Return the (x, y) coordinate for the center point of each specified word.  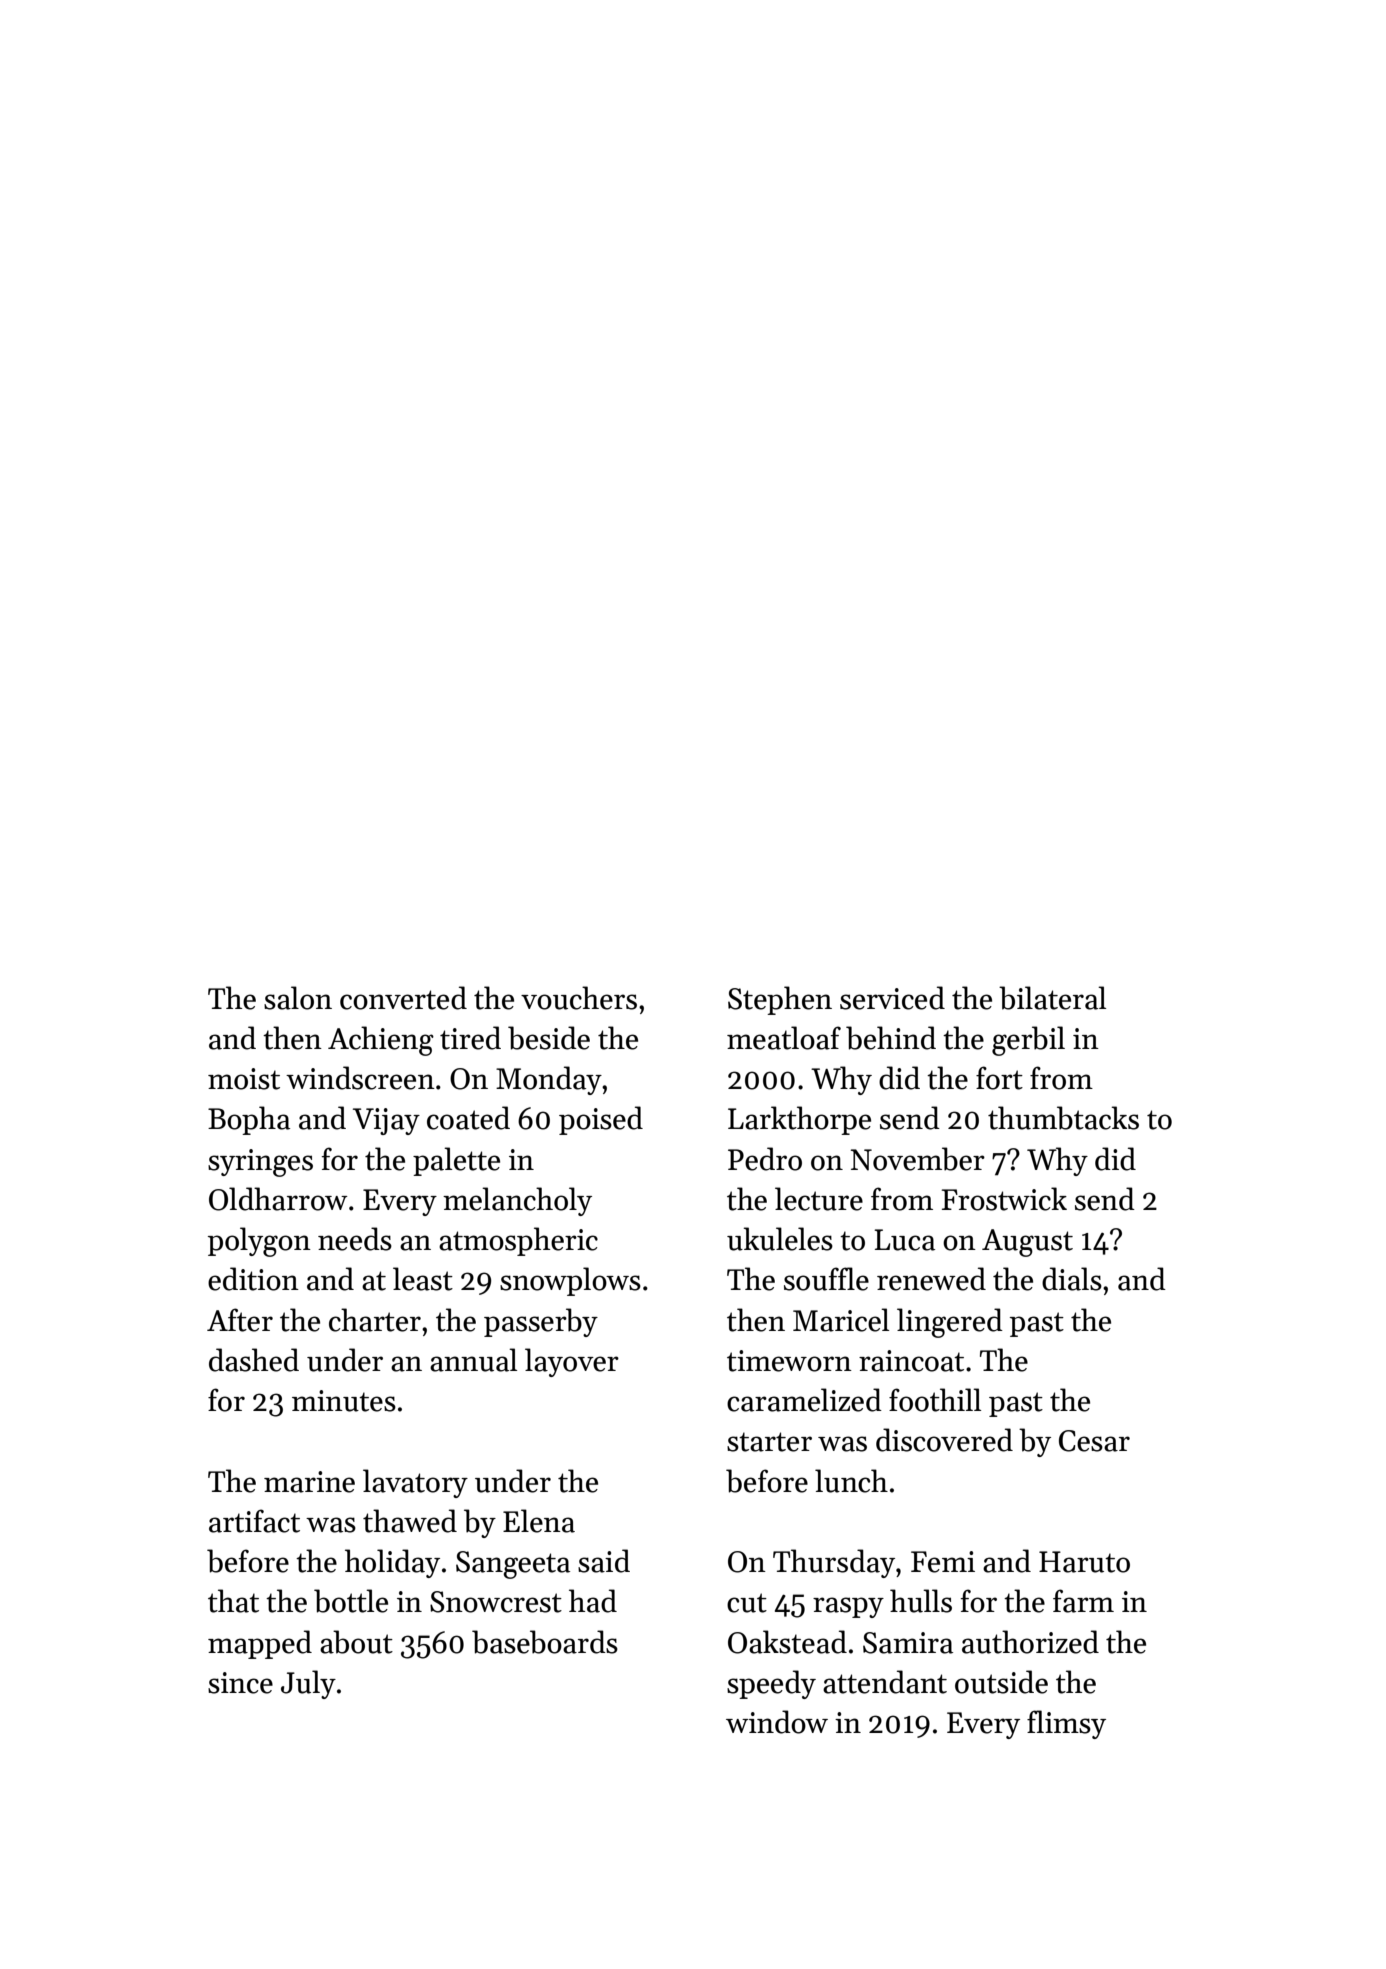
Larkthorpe (799, 1120)
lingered (950, 1323)
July (308, 1684)
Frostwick (1004, 1199)
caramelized (804, 1400)
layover (572, 1362)
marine (309, 1482)
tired (470, 1038)
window (777, 1722)
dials (1072, 1279)
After (240, 1320)
